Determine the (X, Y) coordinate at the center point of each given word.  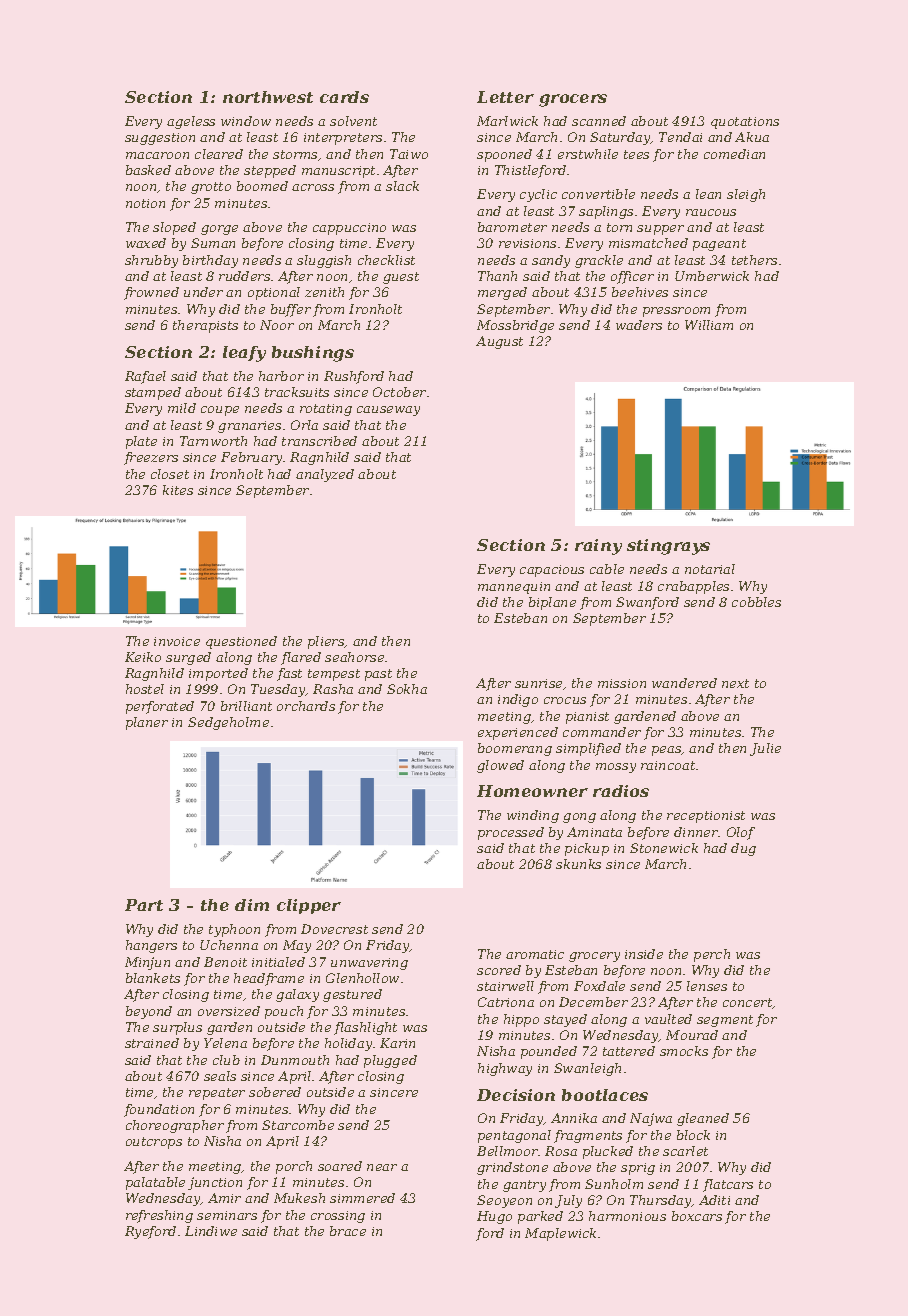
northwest (268, 97)
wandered (684, 683)
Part (144, 905)
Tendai (680, 137)
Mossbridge (515, 326)
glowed (500, 766)
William (709, 325)
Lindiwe (211, 1231)
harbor (281, 376)
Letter (505, 97)
